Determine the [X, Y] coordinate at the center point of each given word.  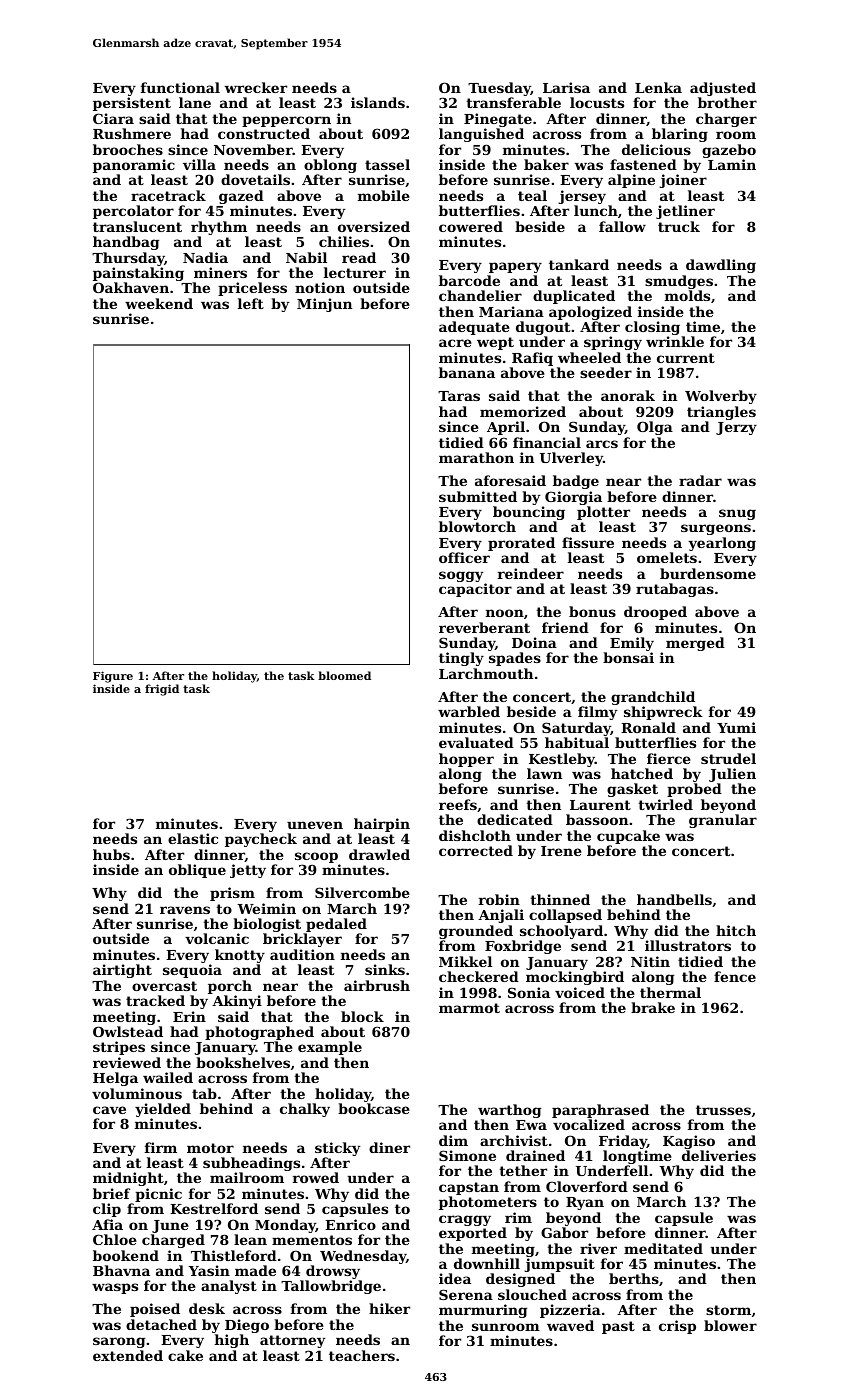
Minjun [324, 305]
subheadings [251, 1165]
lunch [596, 210]
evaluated [476, 742]
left [251, 303]
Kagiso [689, 1142]
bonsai [628, 657]
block [362, 1016]
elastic [193, 838]
